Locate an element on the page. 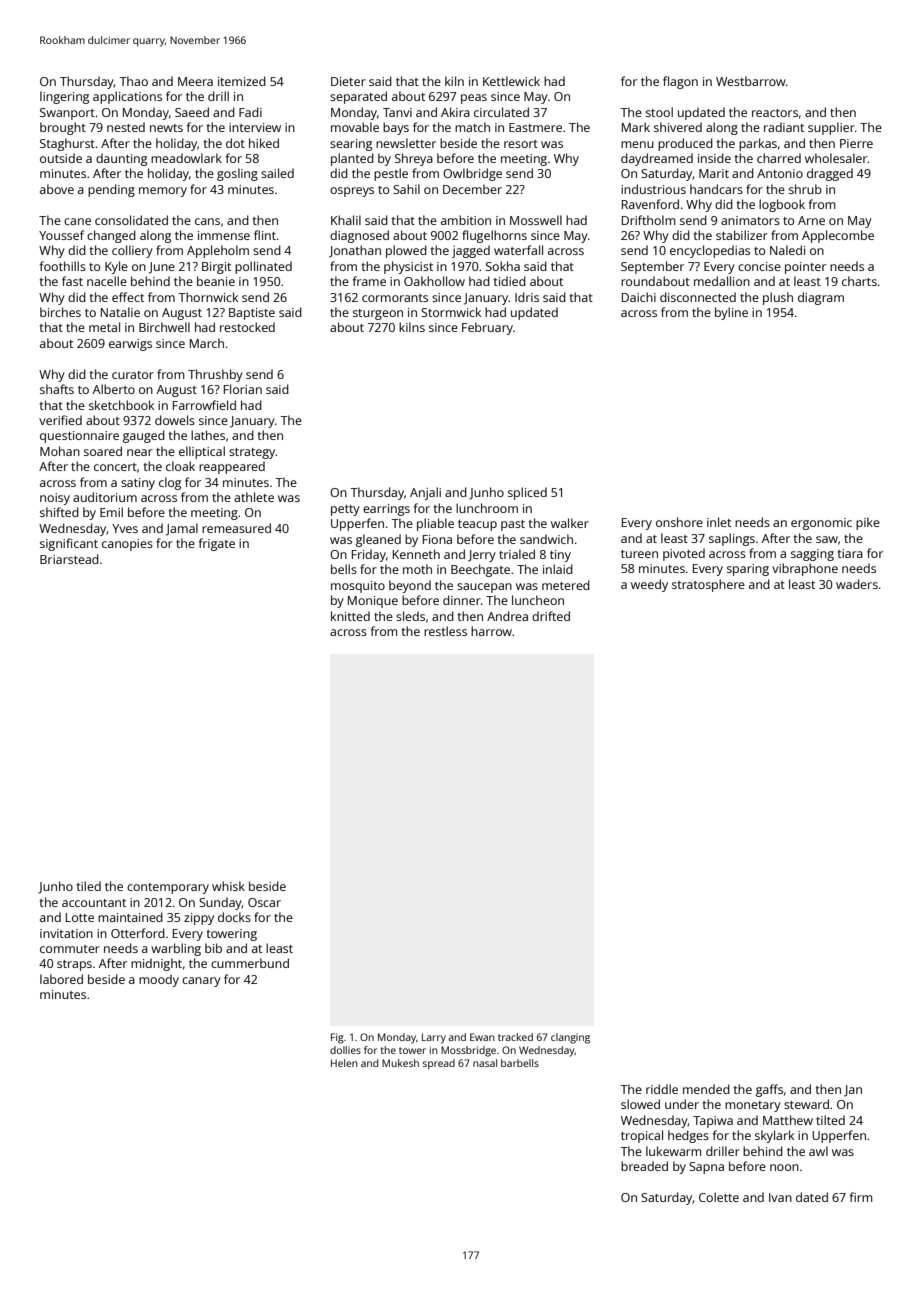 Image resolution: width=924 pixels, height=1308 pixels. itemized is located at coordinates (242, 81).
